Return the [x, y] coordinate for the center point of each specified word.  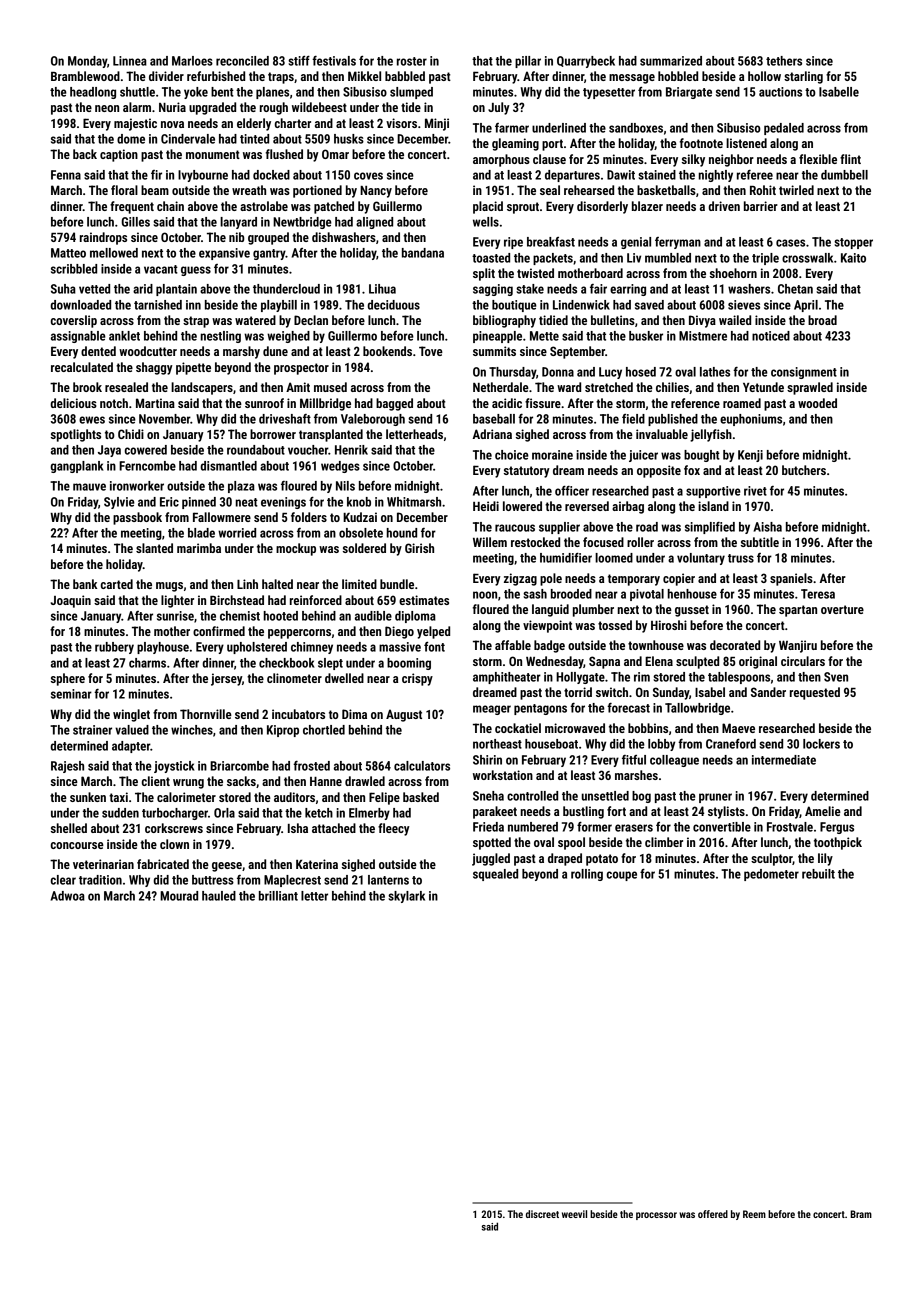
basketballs [666, 190]
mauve [89, 487]
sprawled [810, 388]
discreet [542, 1214]
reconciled [242, 61]
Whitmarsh [414, 502]
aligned [374, 223]
